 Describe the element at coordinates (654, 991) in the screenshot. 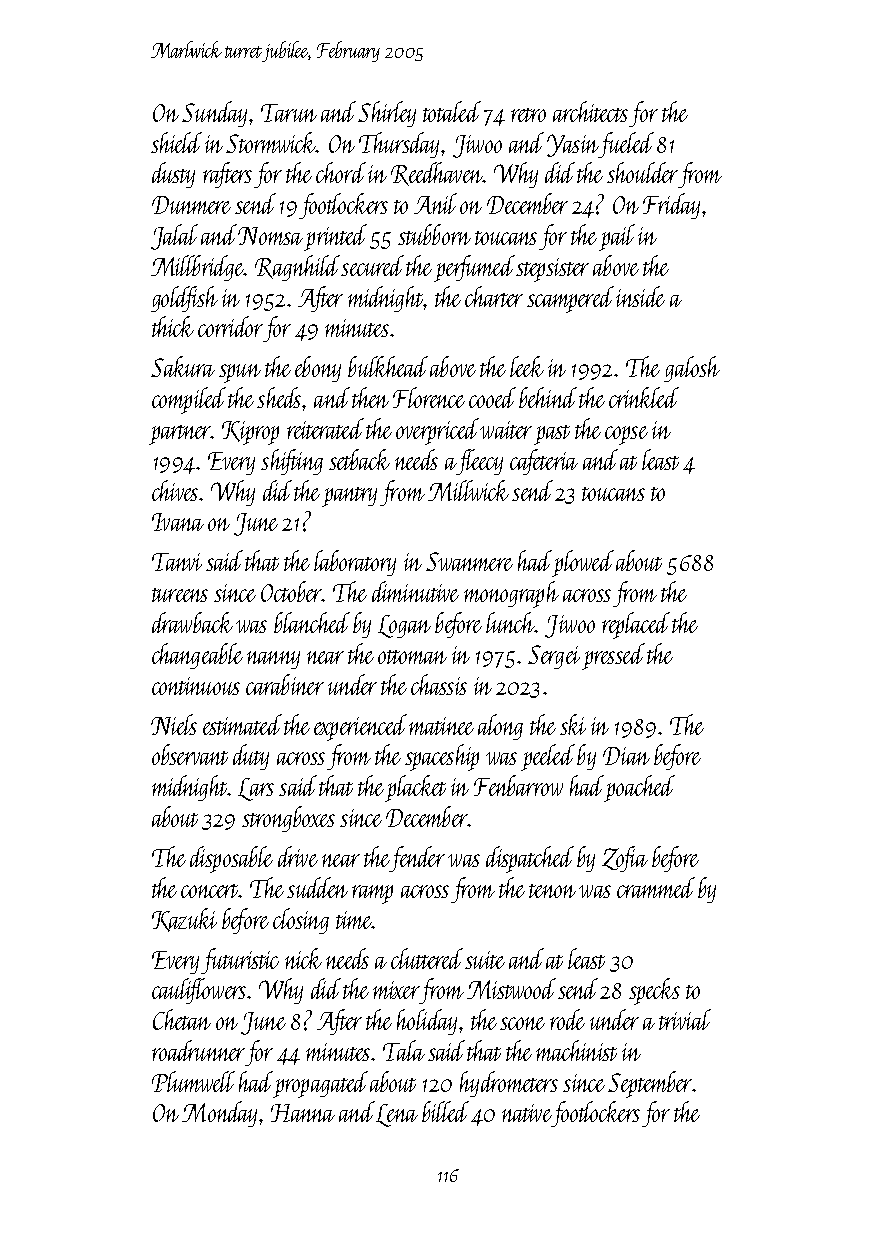

I see `specks` at that location.
